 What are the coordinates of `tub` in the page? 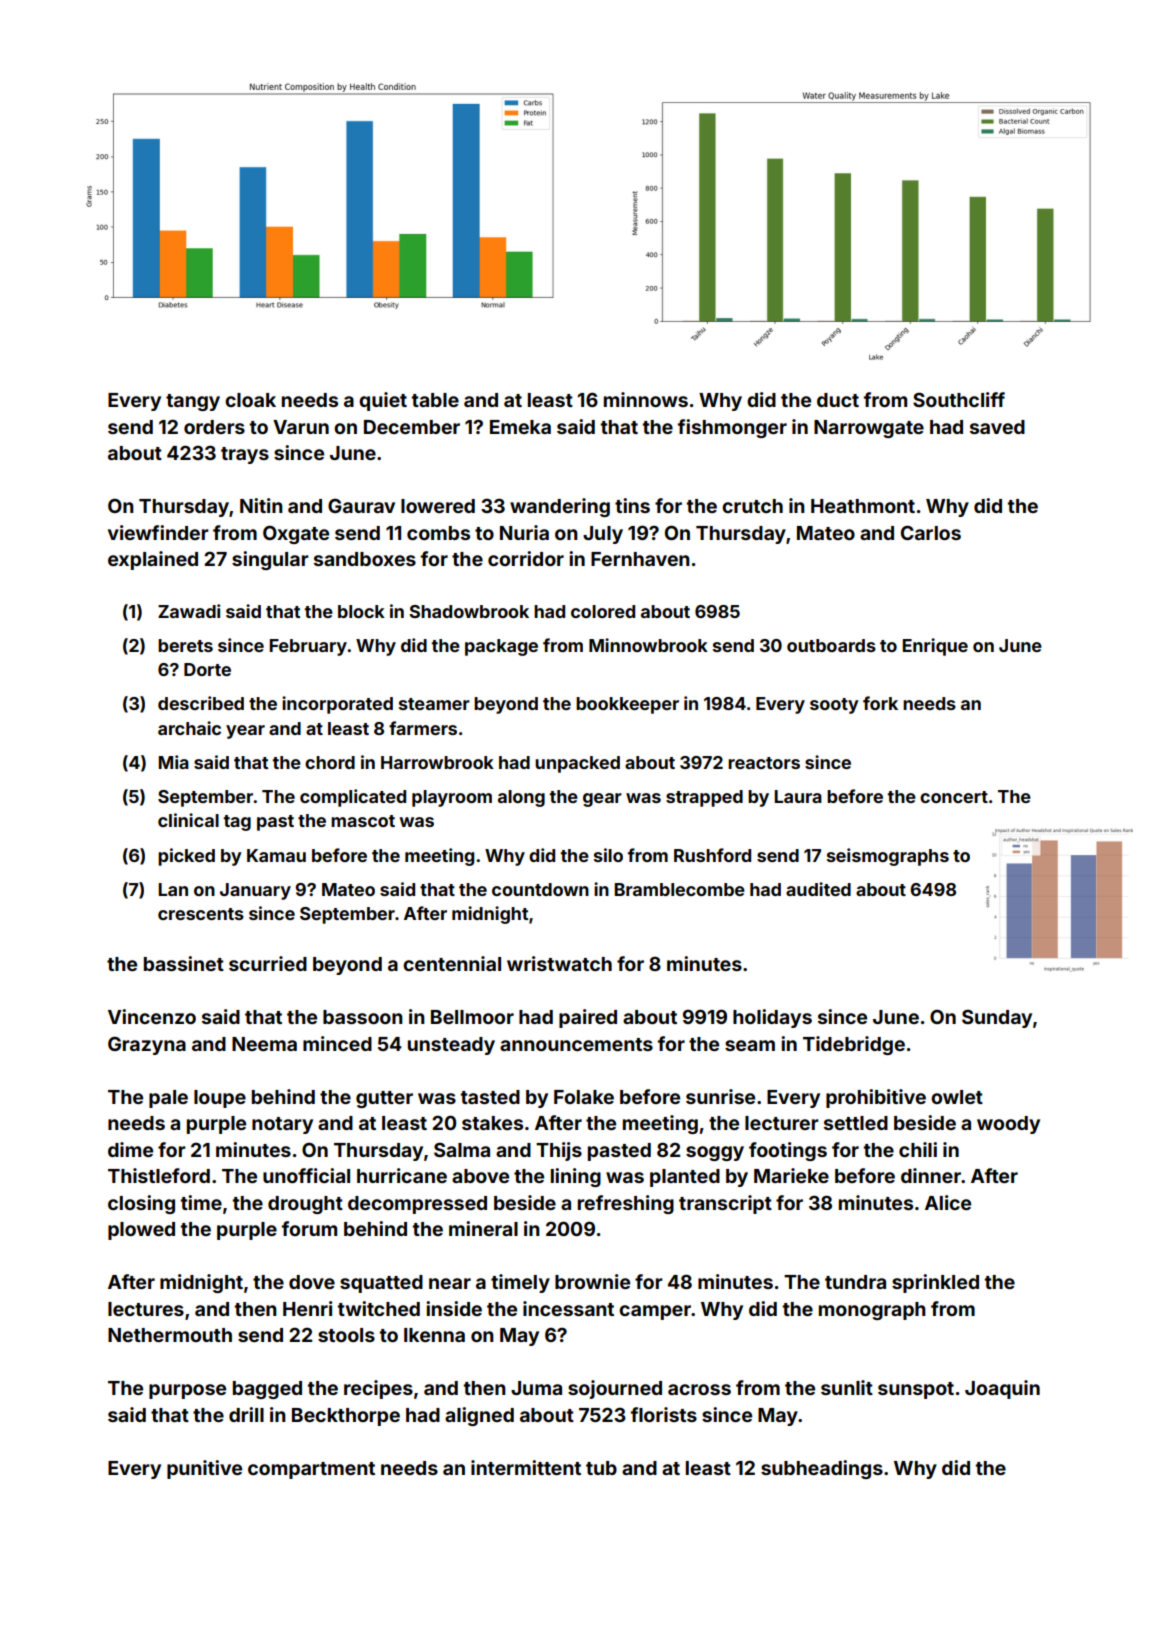 It's located at (601, 1468).
